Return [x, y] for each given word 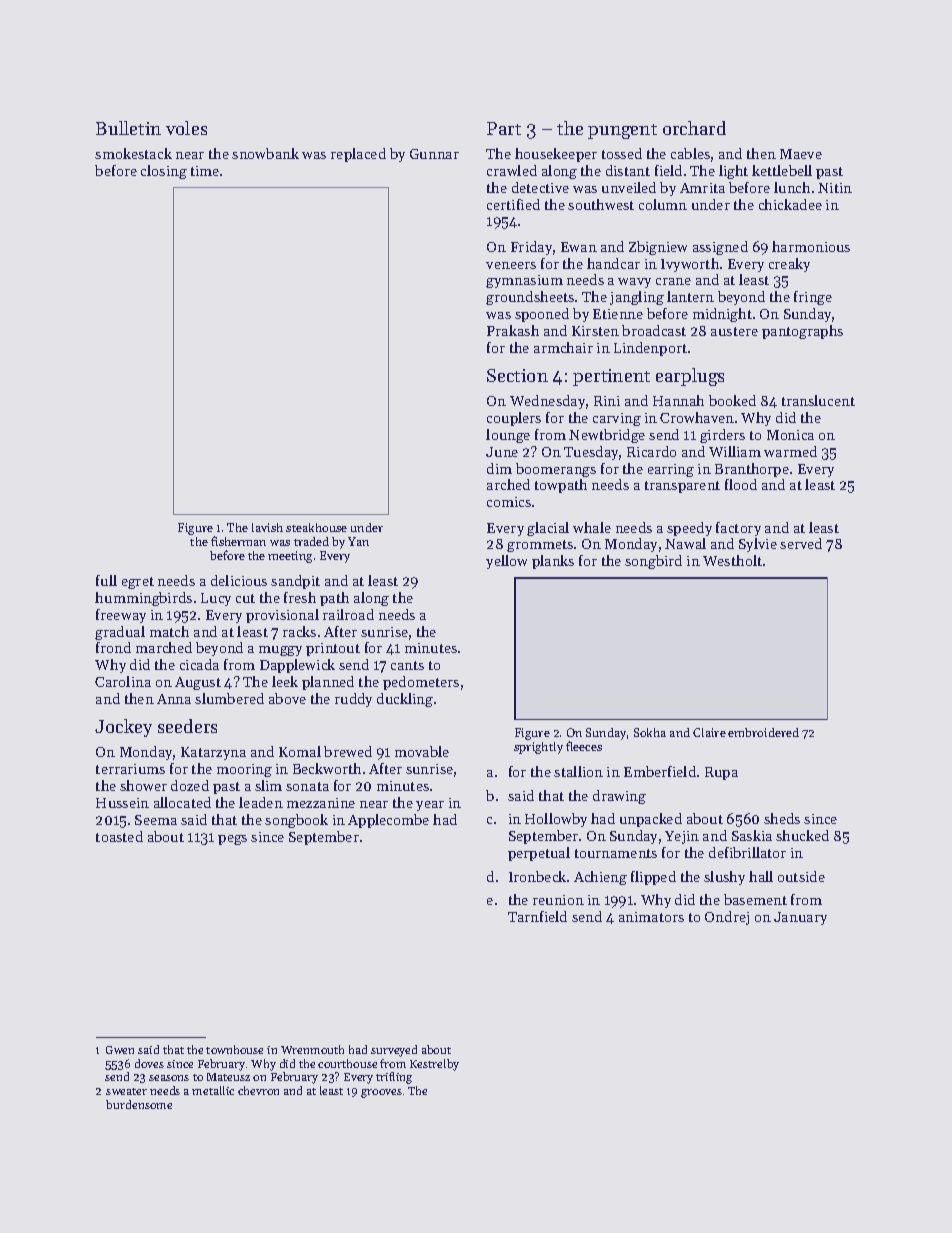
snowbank [265, 153]
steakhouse [316, 527]
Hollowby [556, 820]
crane [673, 281]
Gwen [120, 1050]
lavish [267, 527]
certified [513, 204]
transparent [682, 487]
